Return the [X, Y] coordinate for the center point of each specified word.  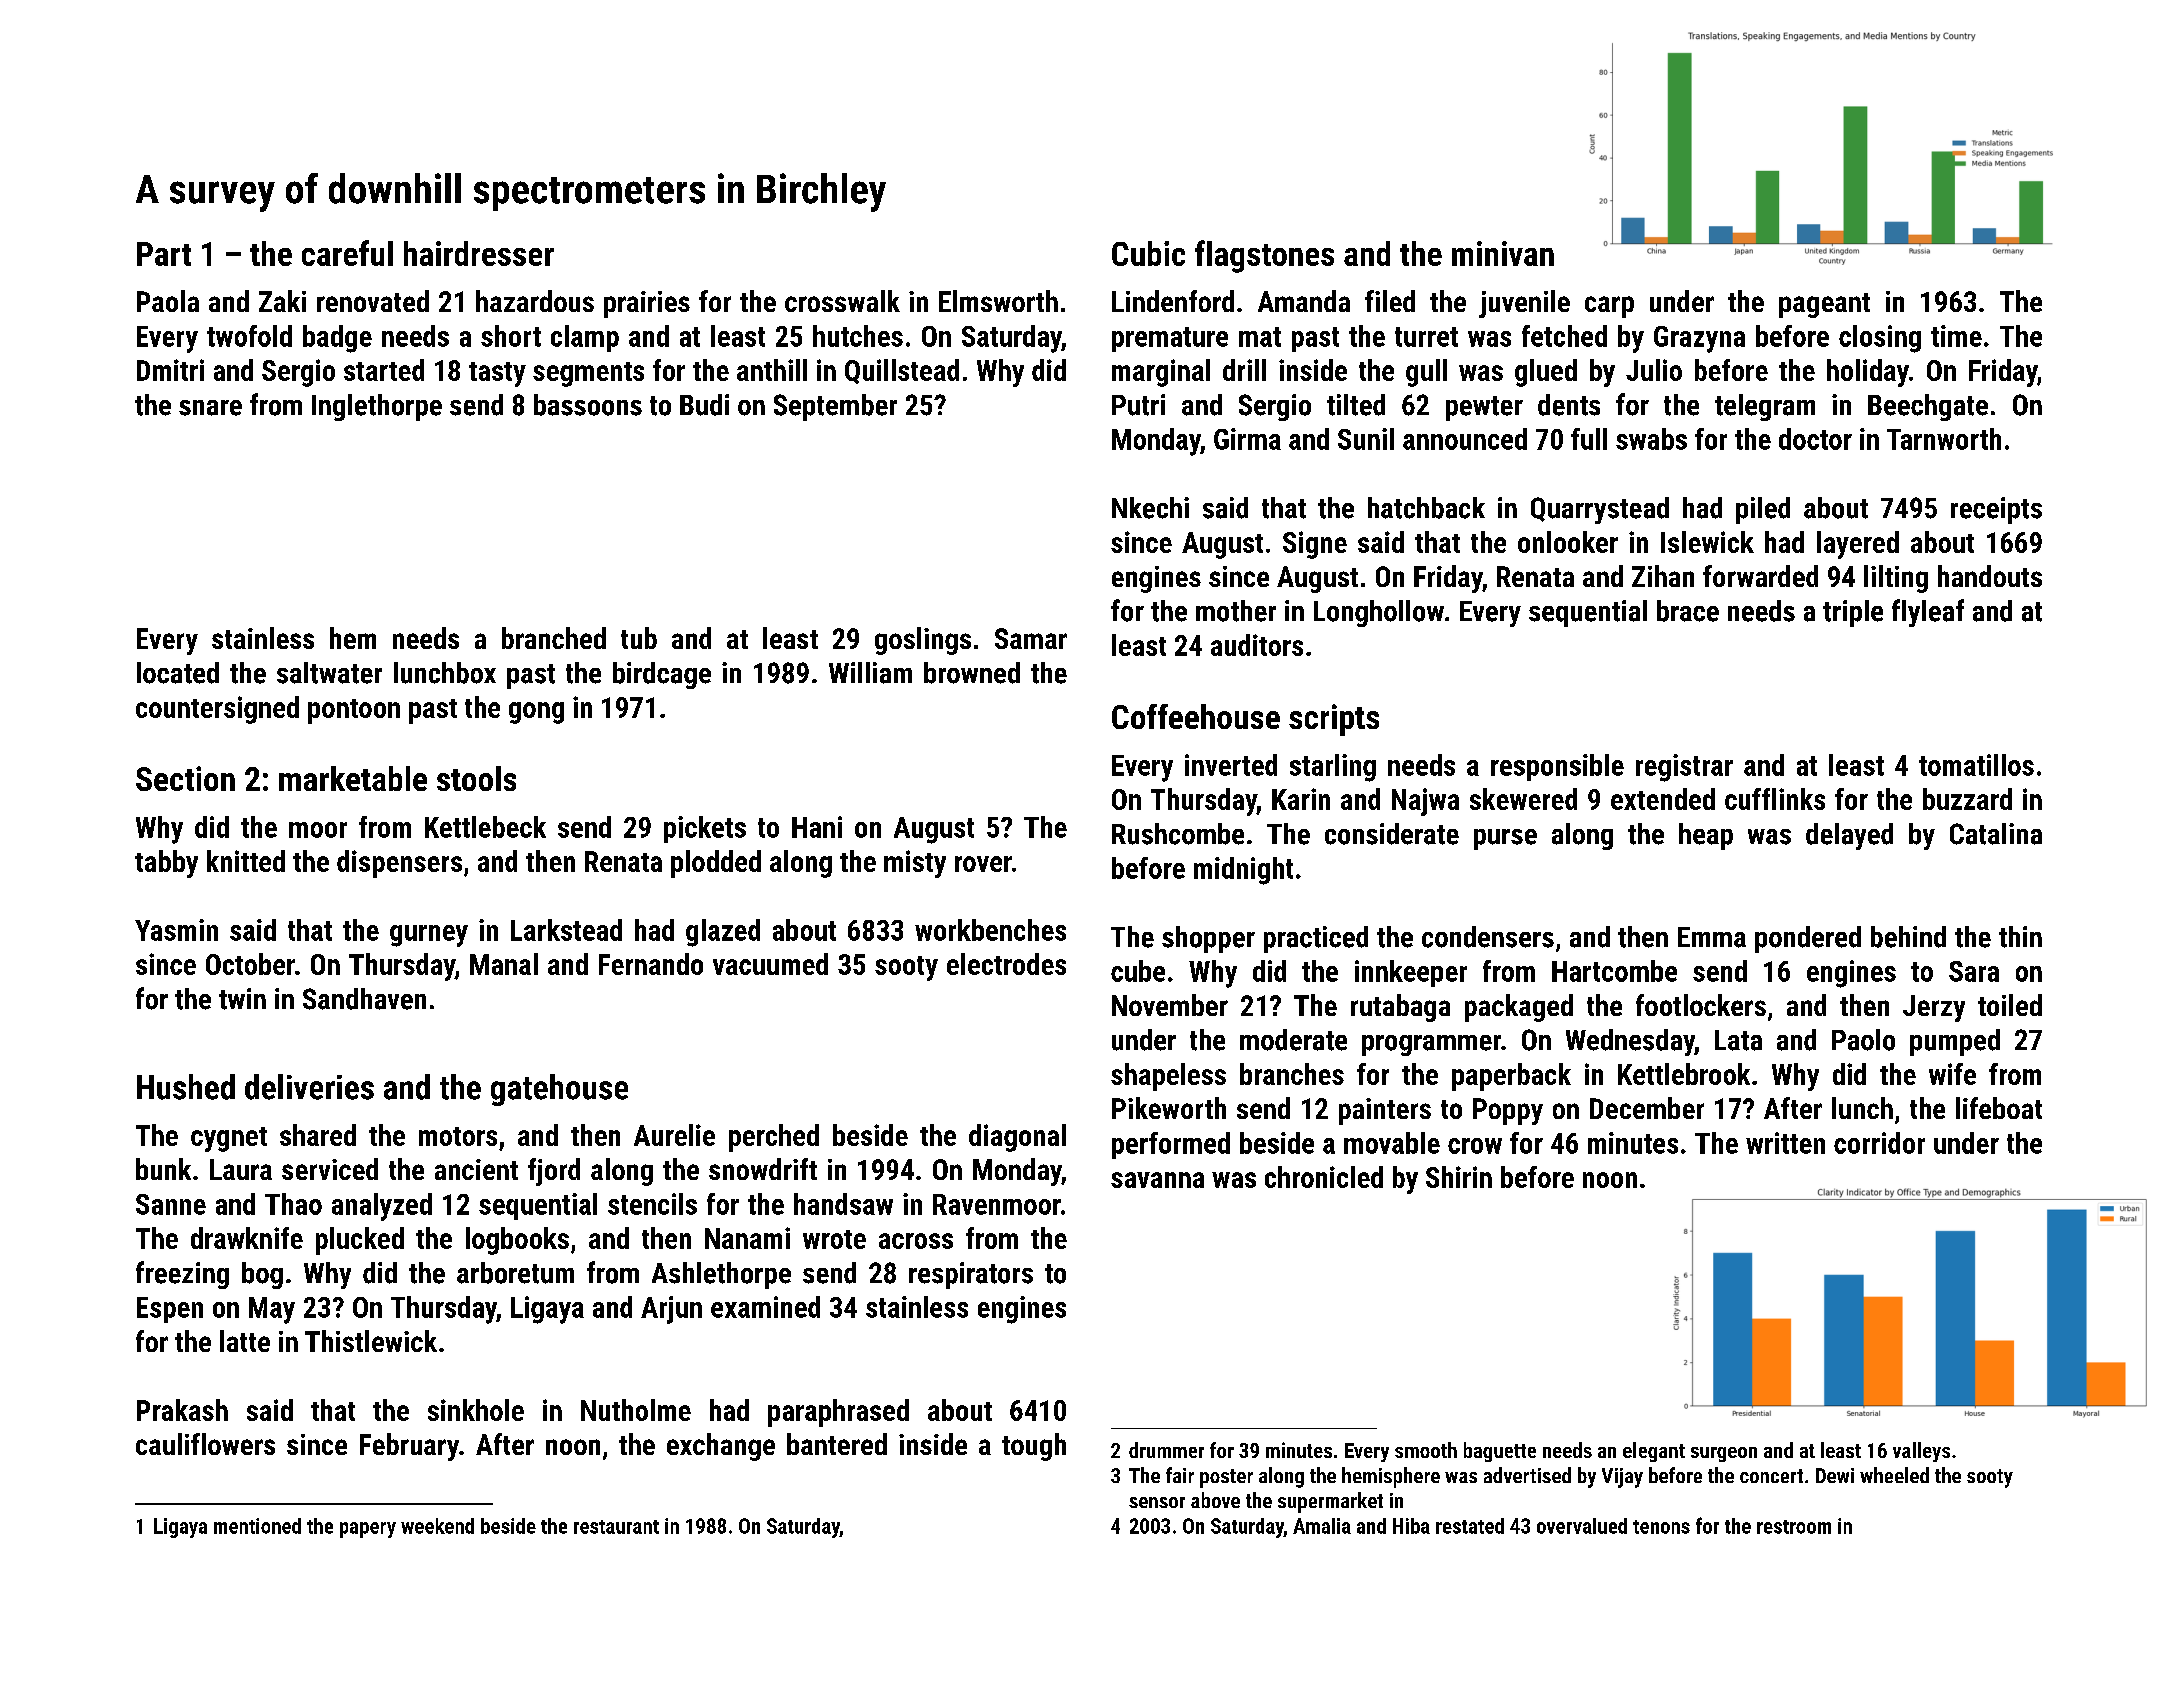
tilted [1356, 405]
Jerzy [1934, 1008]
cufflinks [1775, 799]
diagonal [1017, 1138]
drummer [1166, 1450]
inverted [1231, 765]
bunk [163, 1169]
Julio [1654, 370]
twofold [249, 336]
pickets [705, 829]
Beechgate [1928, 407]
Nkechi [1150, 508]
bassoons [588, 405]
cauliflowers [205, 1444]
